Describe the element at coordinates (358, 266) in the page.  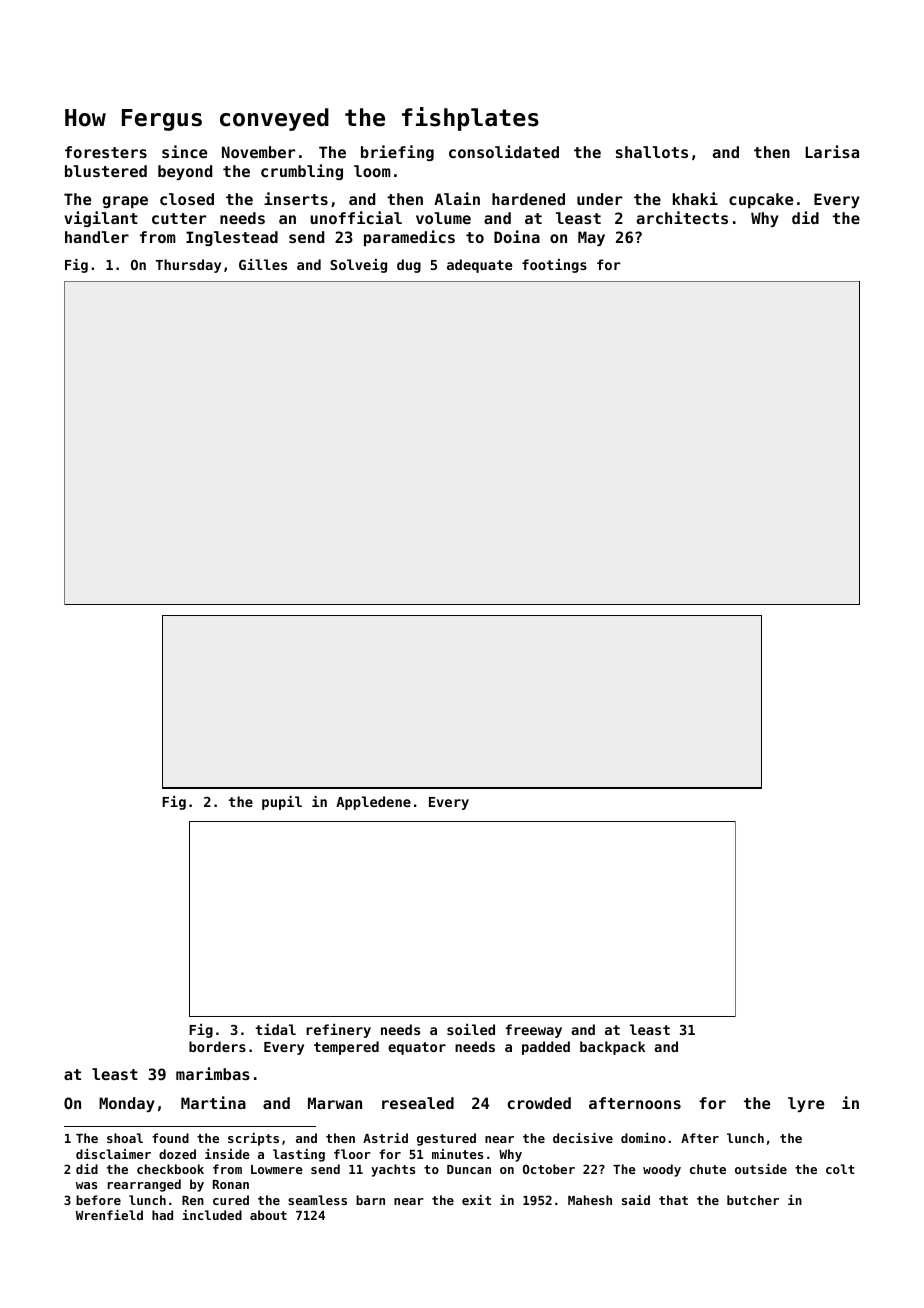
I see `Solveig` at that location.
